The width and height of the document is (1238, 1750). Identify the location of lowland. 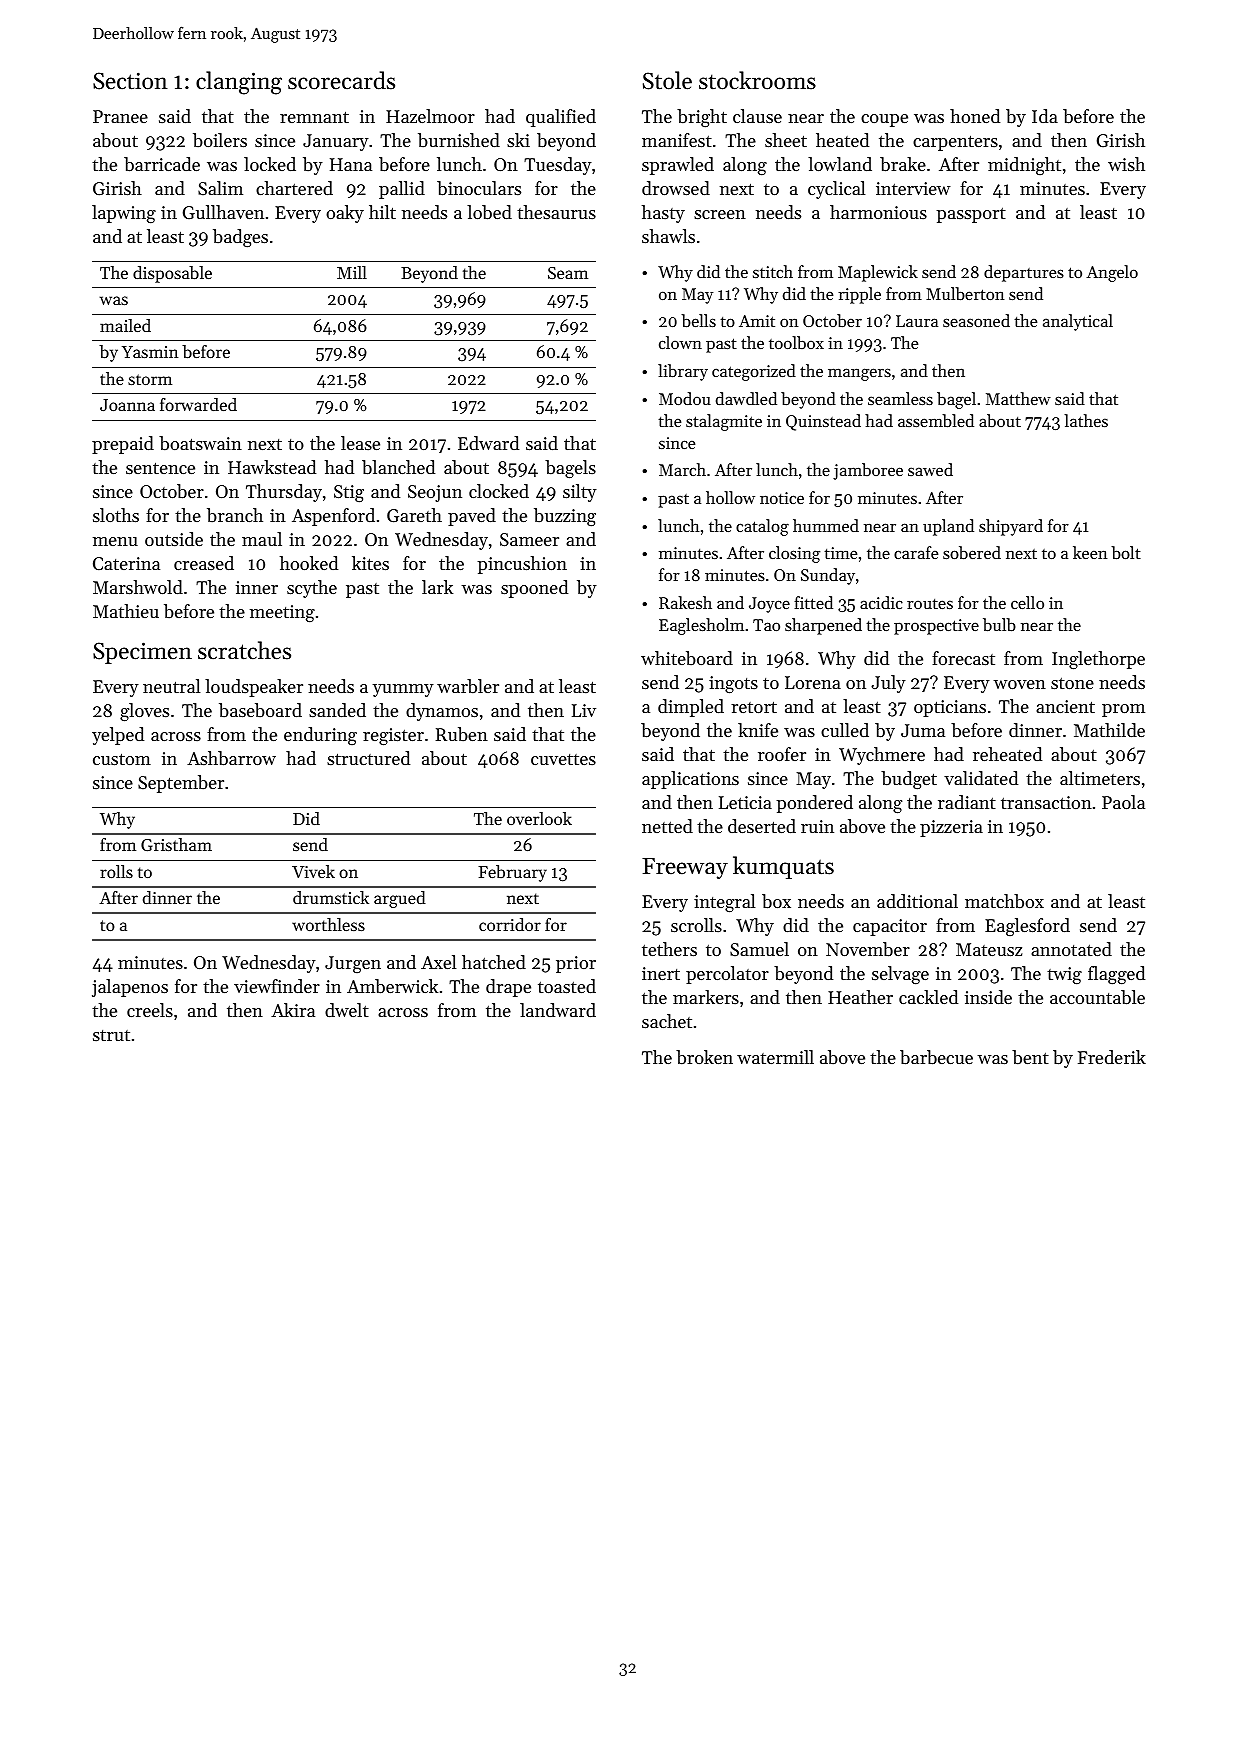
(840, 164).
